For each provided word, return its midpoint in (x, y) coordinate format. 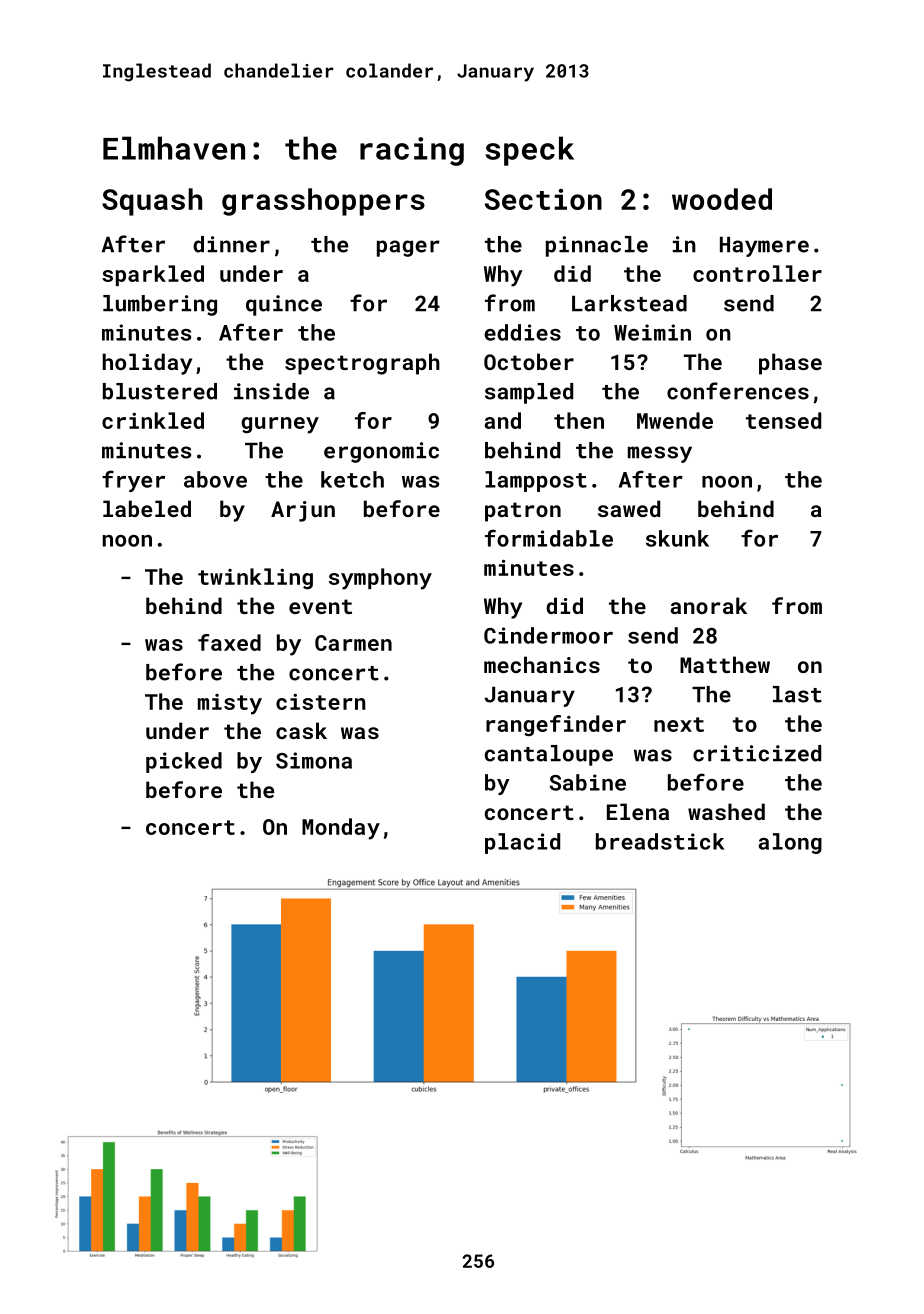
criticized (757, 753)
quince (284, 305)
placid (522, 843)
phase (790, 364)
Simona (314, 760)
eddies (522, 332)
